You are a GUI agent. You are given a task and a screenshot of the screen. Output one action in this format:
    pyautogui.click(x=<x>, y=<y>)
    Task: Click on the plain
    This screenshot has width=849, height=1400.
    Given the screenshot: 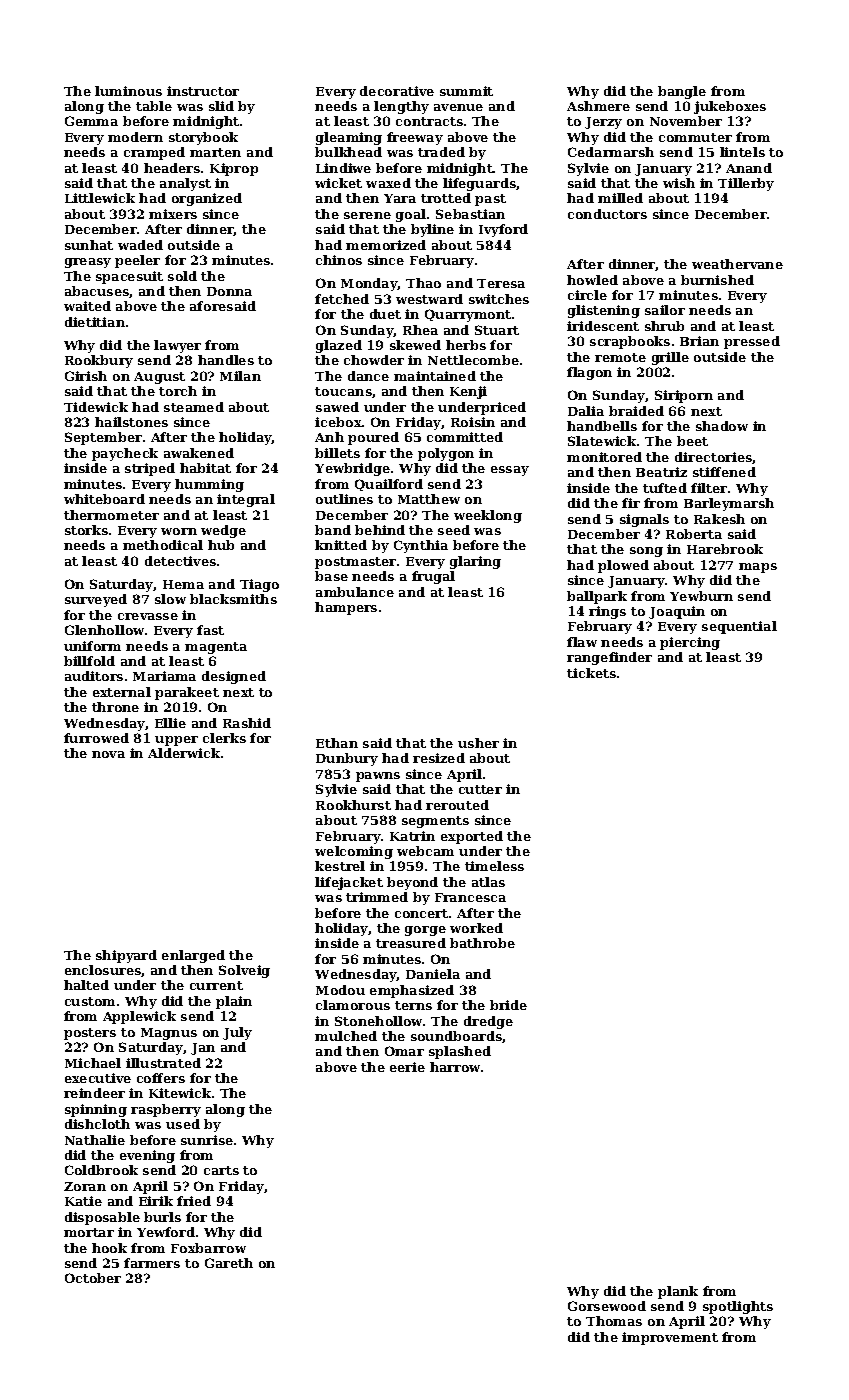 What is the action you would take?
    pyautogui.click(x=234, y=1002)
